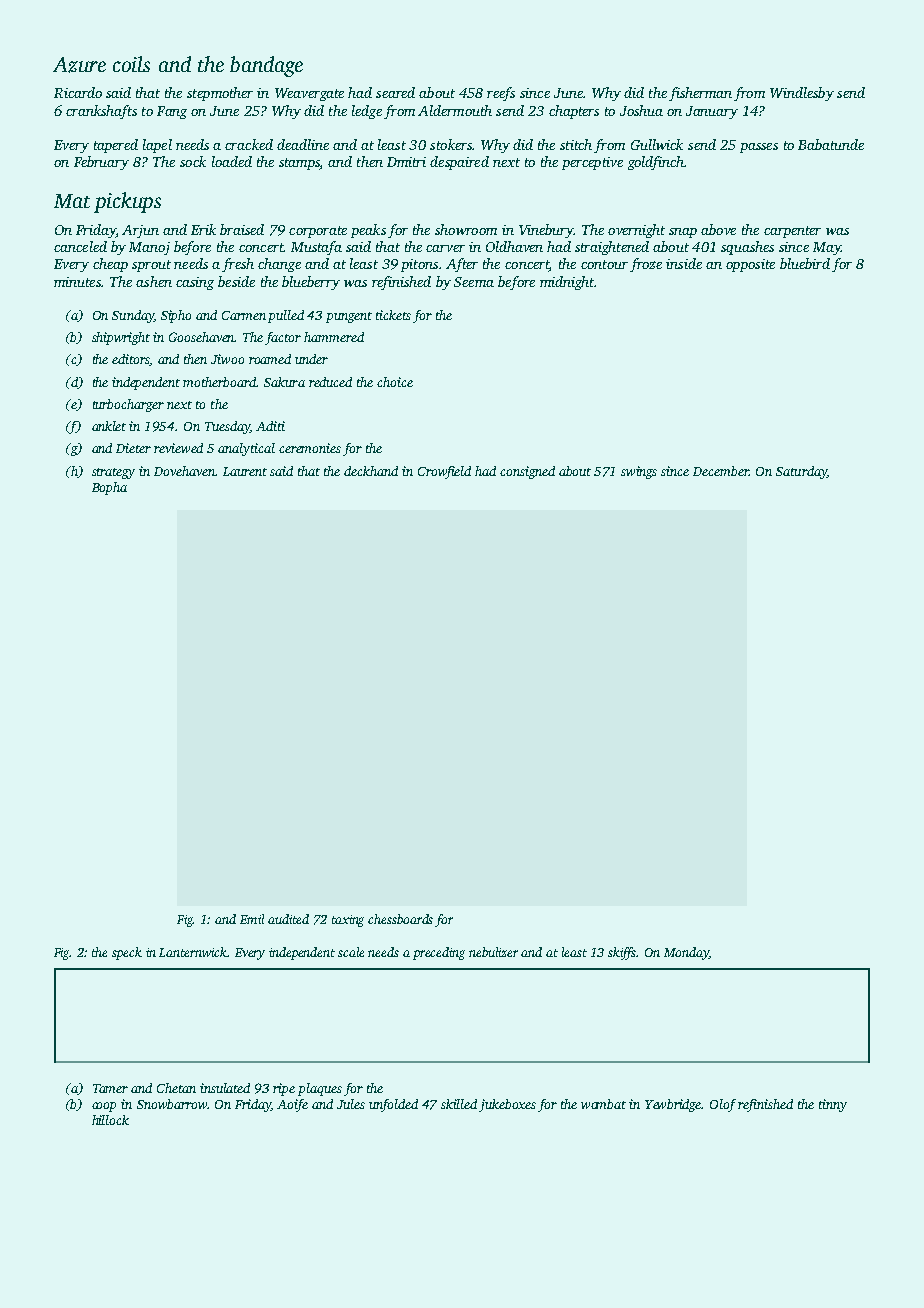 Image resolution: width=924 pixels, height=1308 pixels. What do you see at coordinates (802, 94) in the screenshot?
I see `Windlesby` at bounding box center [802, 94].
